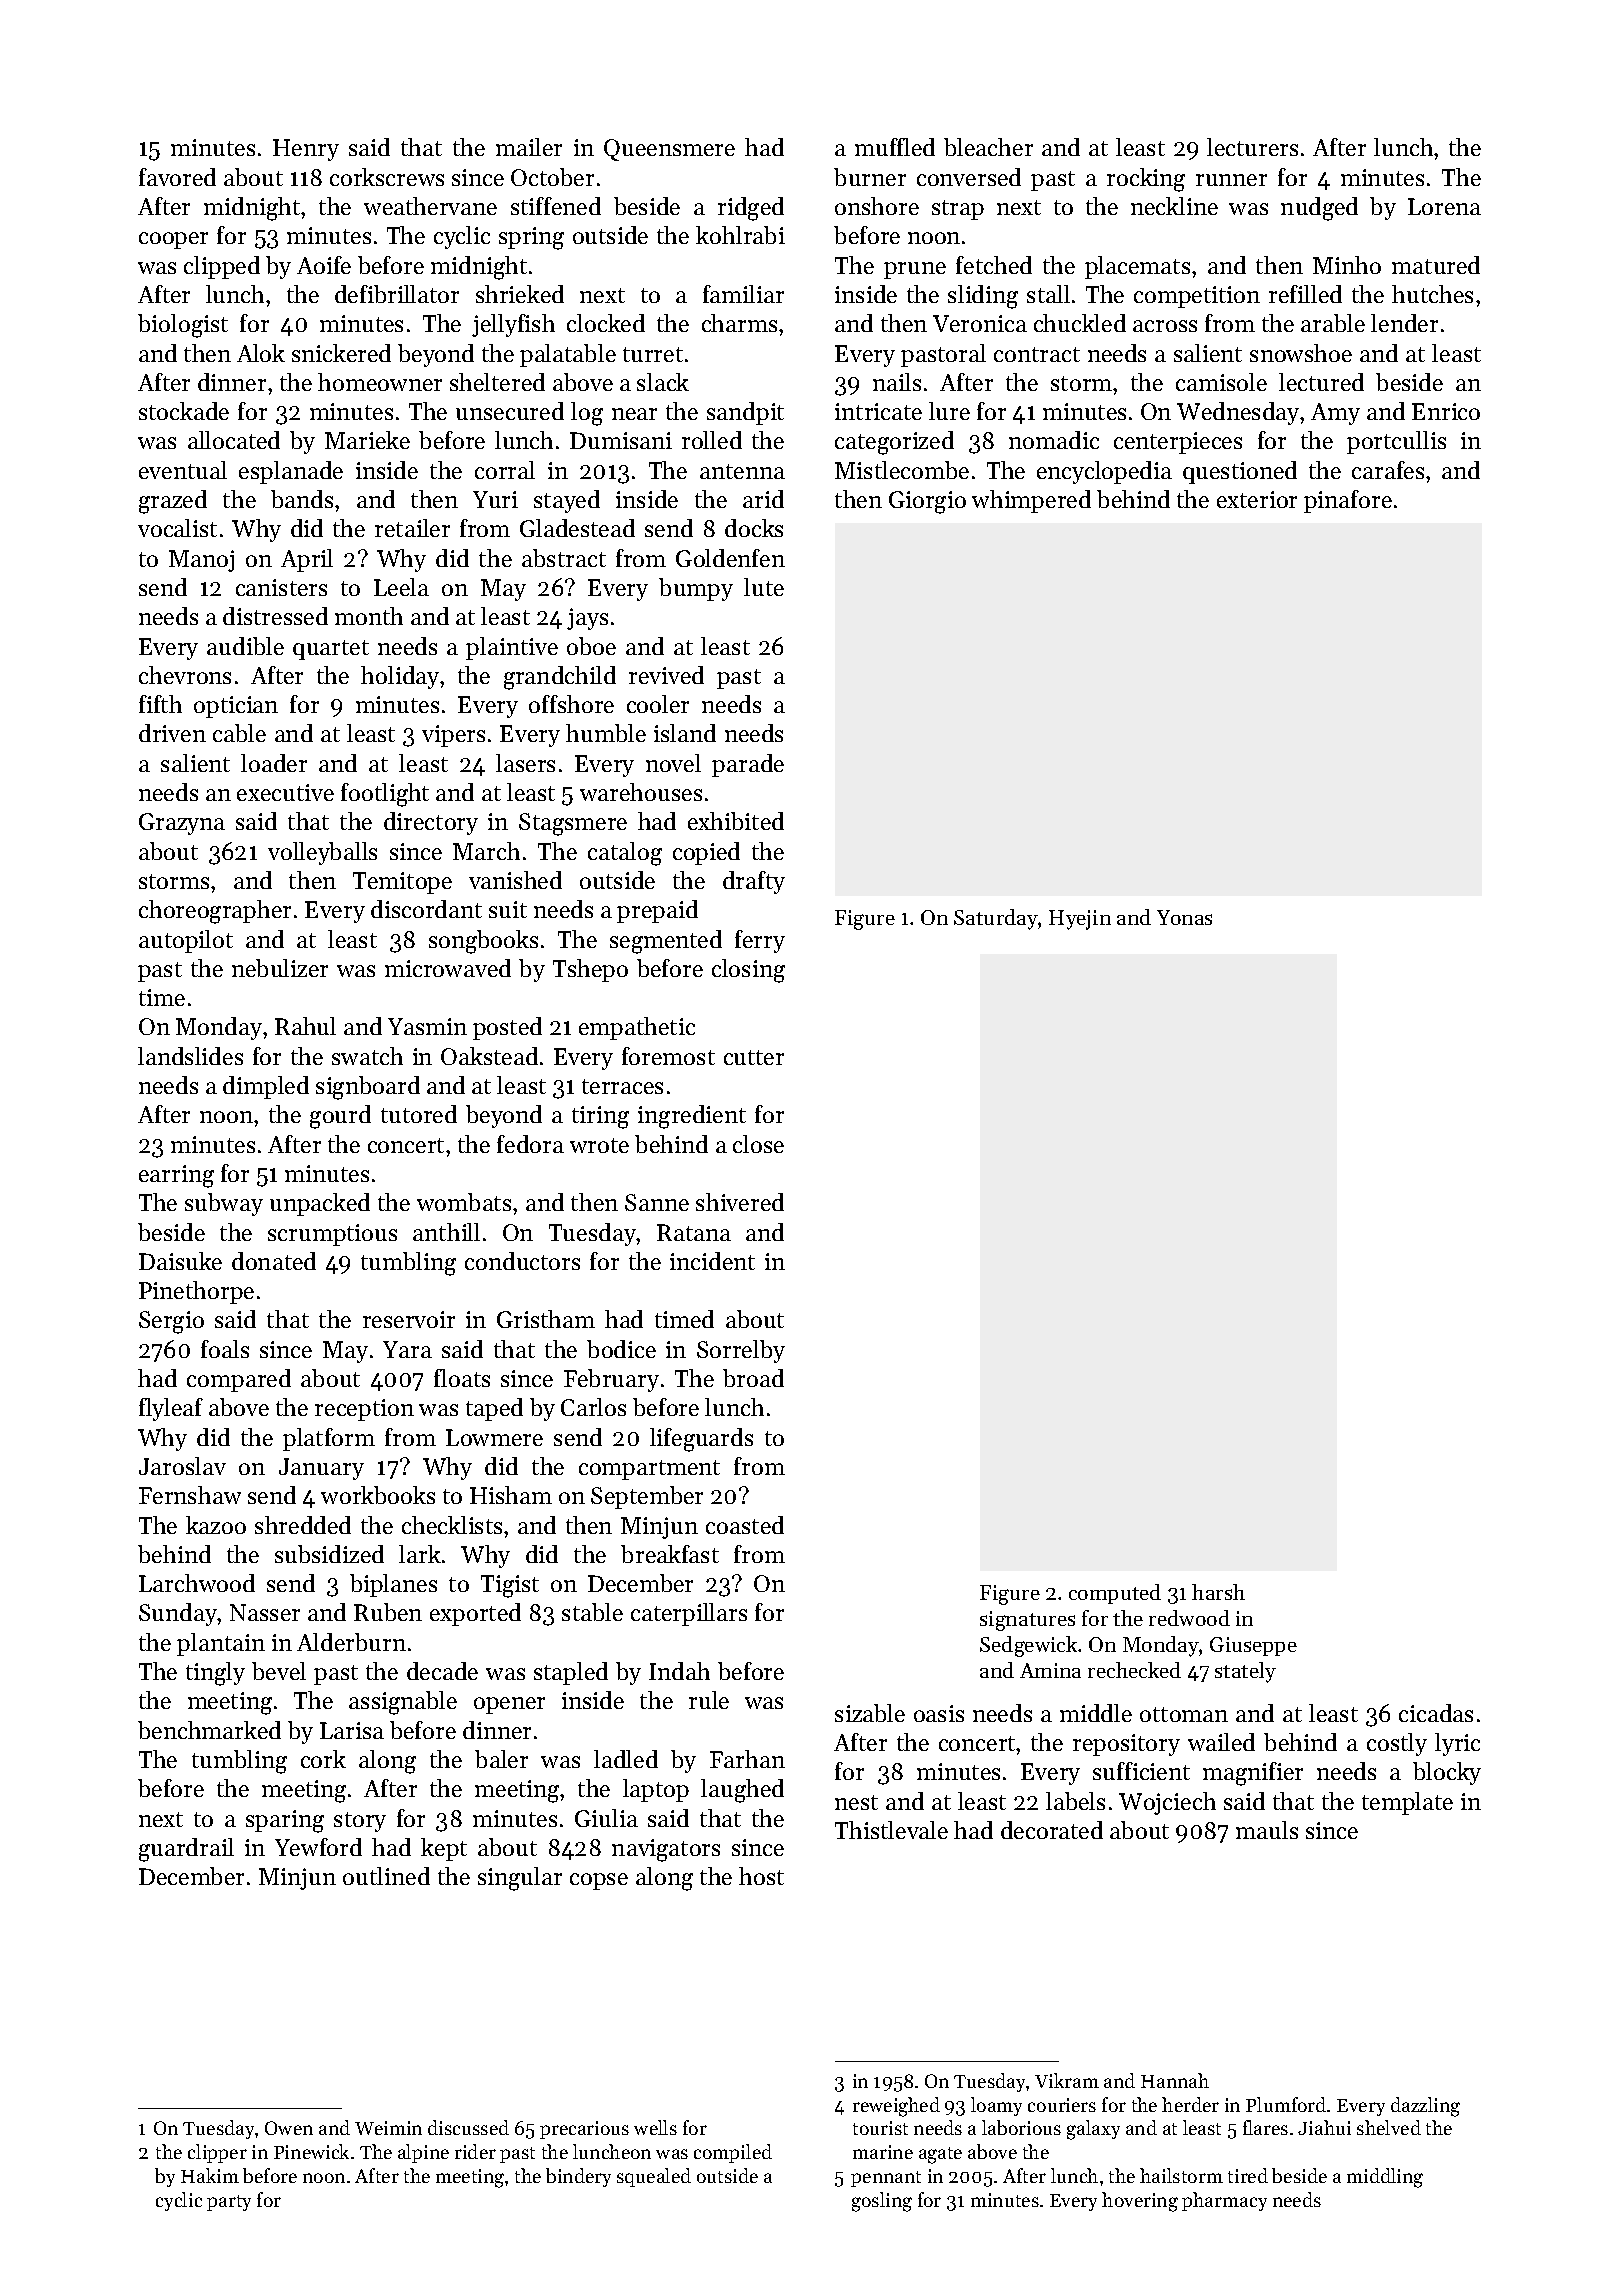 This screenshot has width=1620, height=2292. I want to click on lecturers, so click(1252, 147).
